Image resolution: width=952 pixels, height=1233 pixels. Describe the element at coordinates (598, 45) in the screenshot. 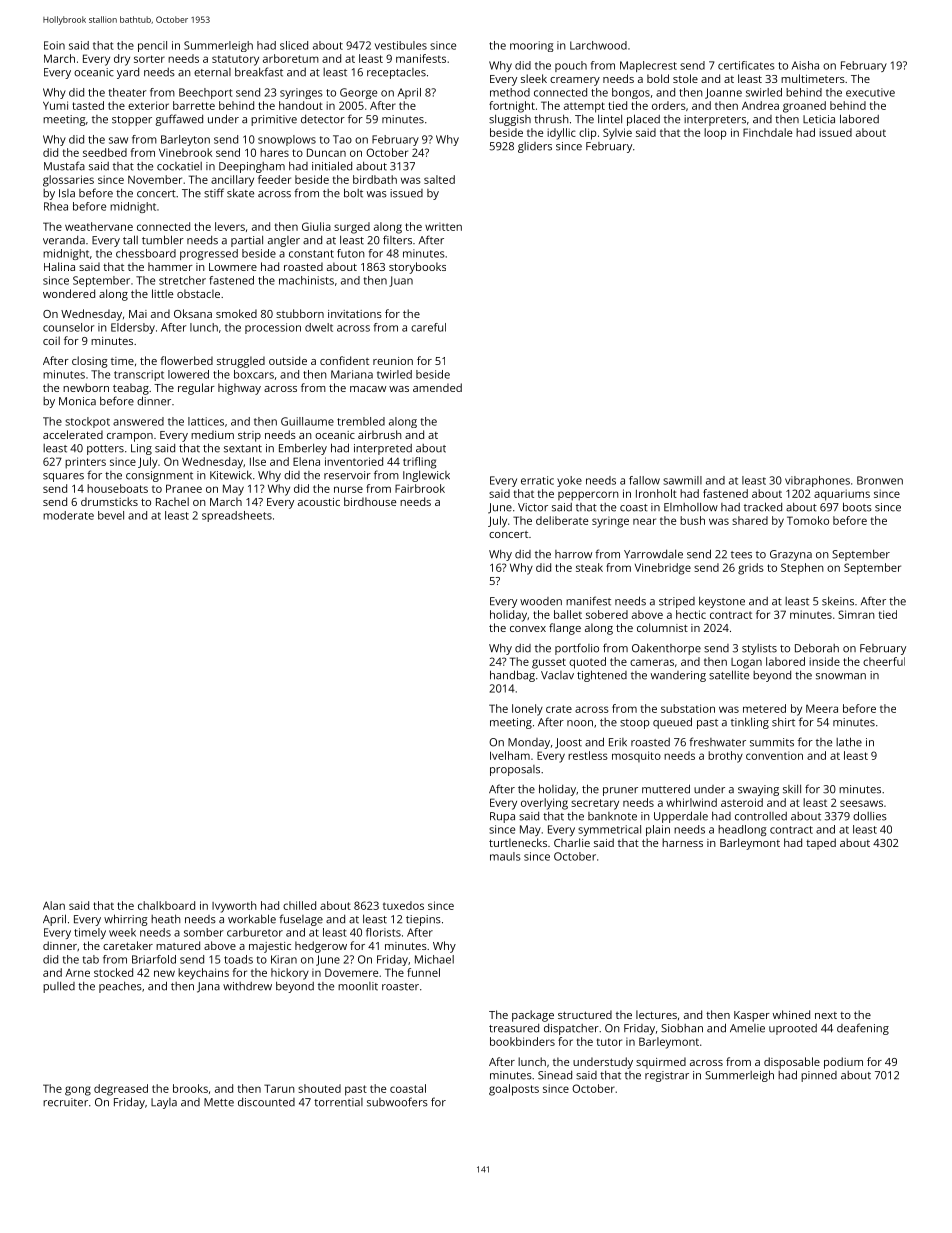

I see `Larchwood` at that location.
